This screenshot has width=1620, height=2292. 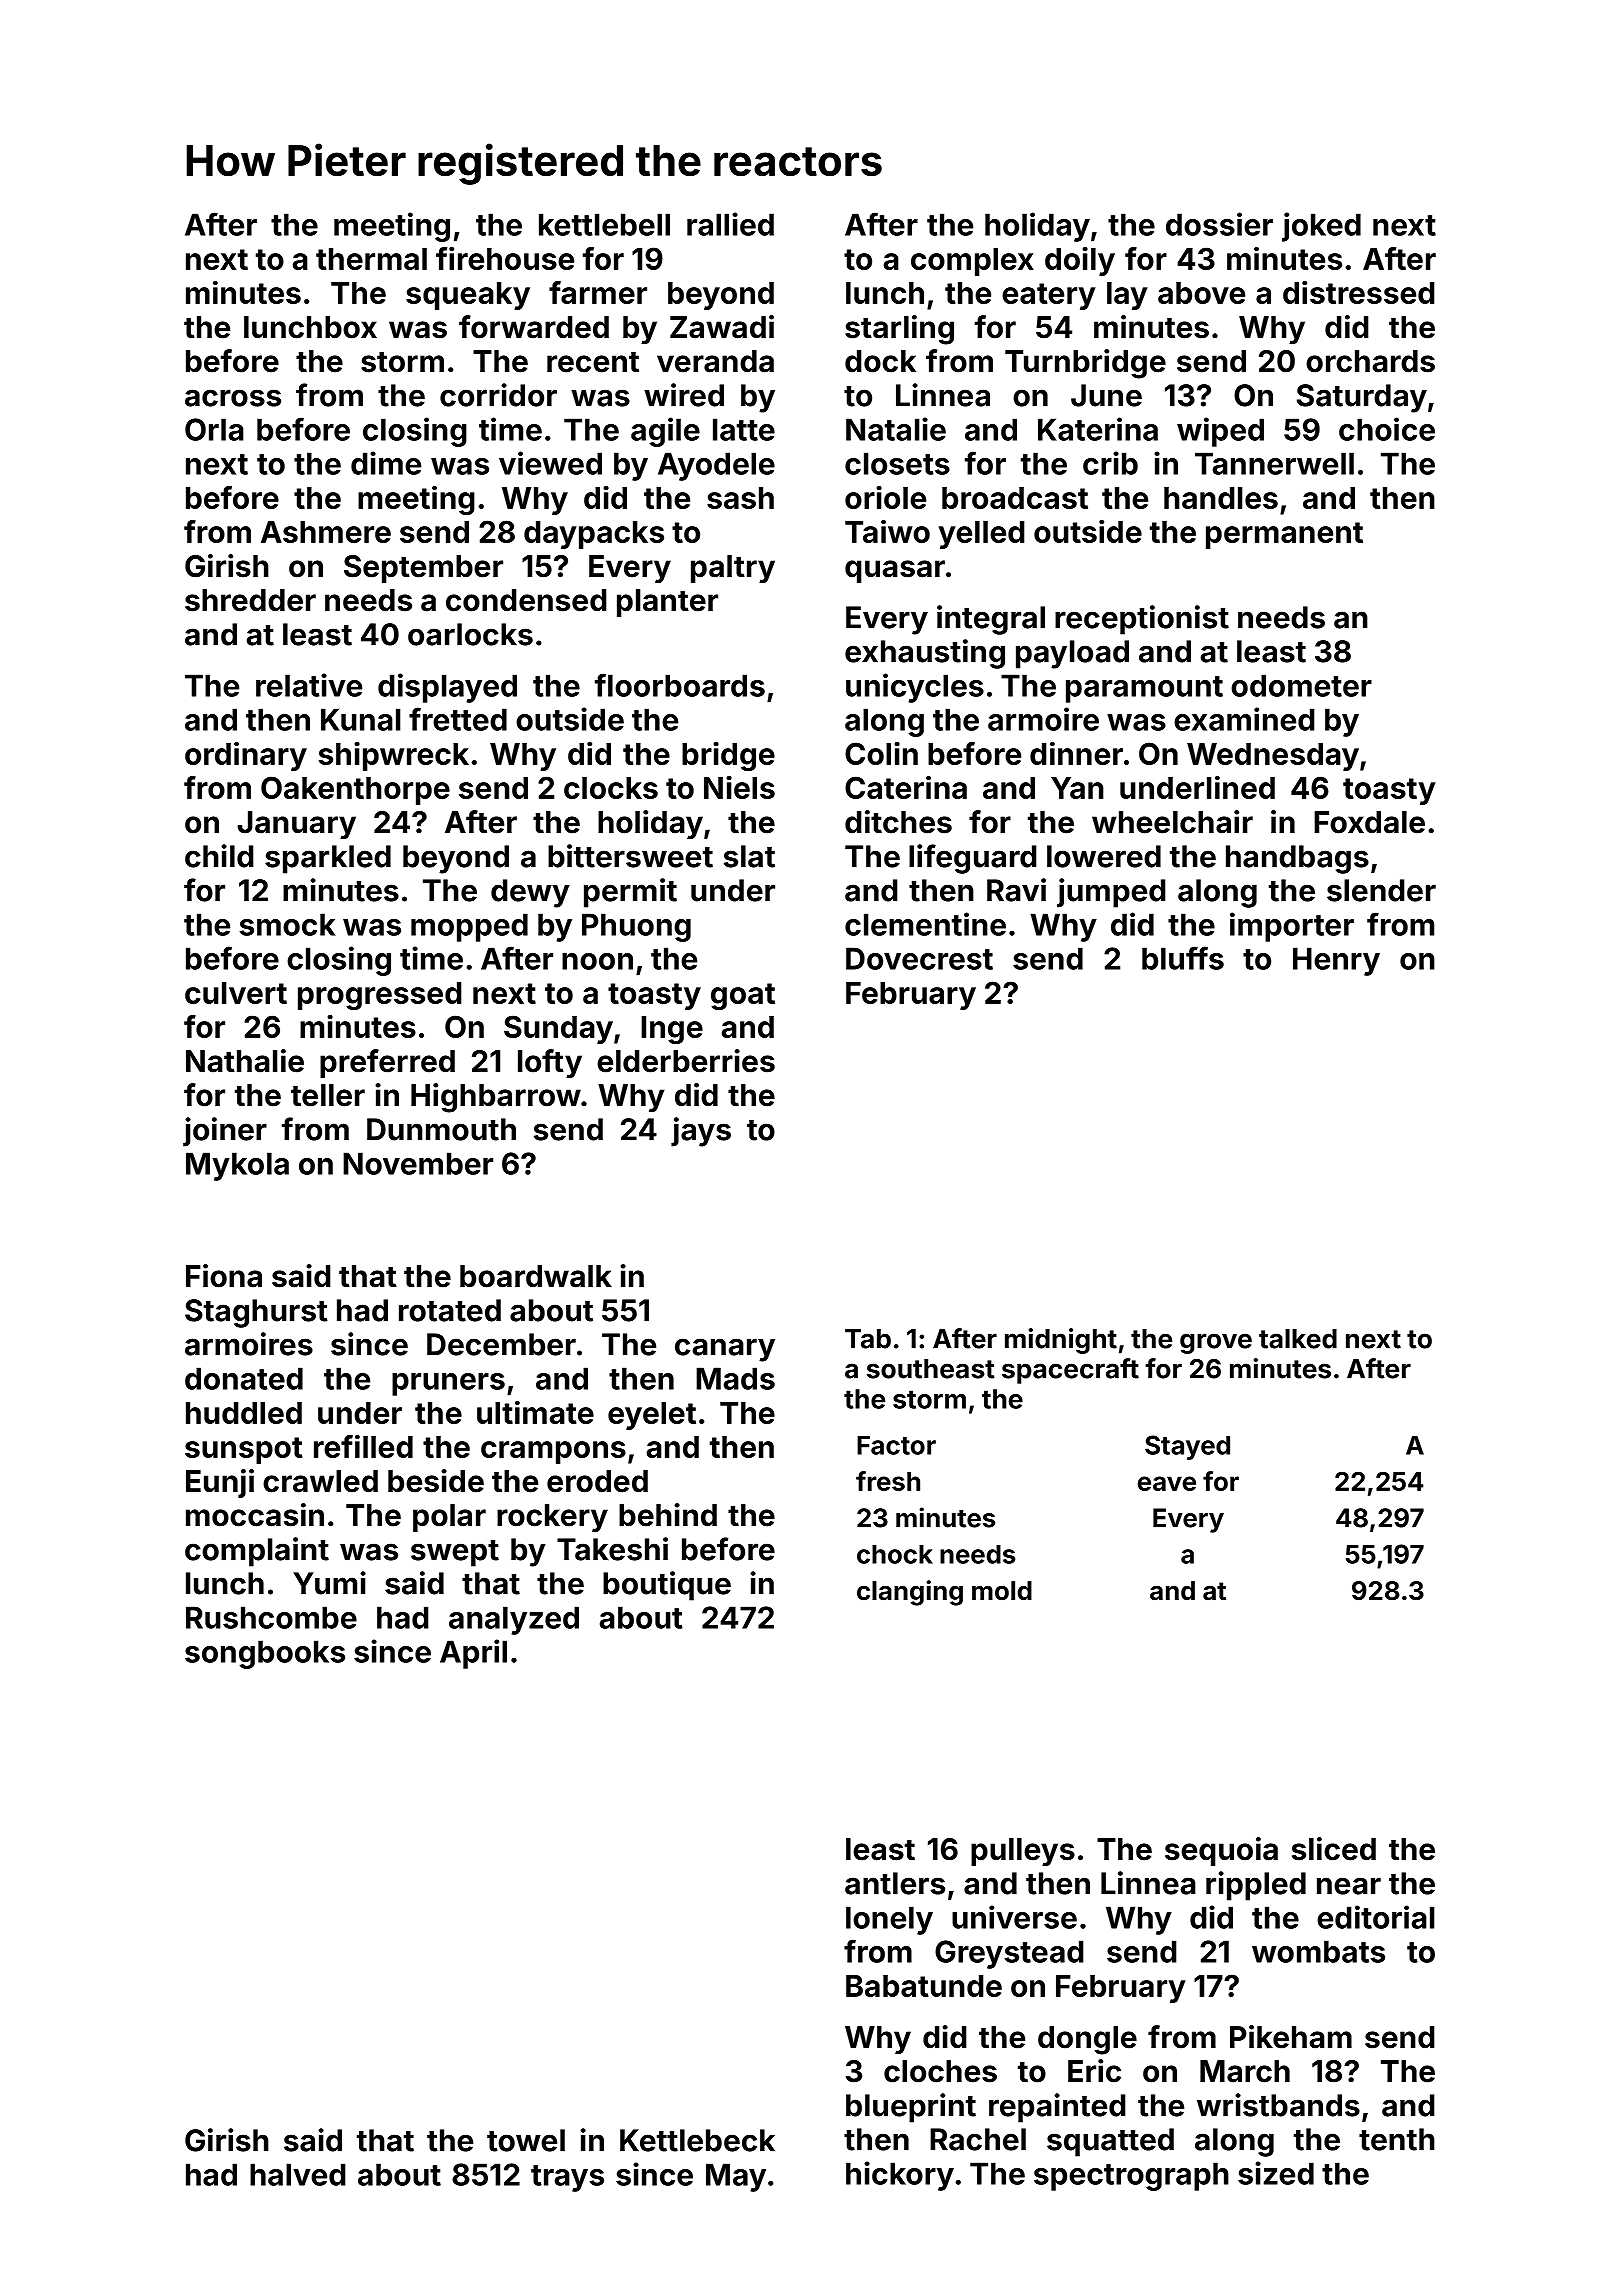 I want to click on veranda, so click(x=715, y=361).
